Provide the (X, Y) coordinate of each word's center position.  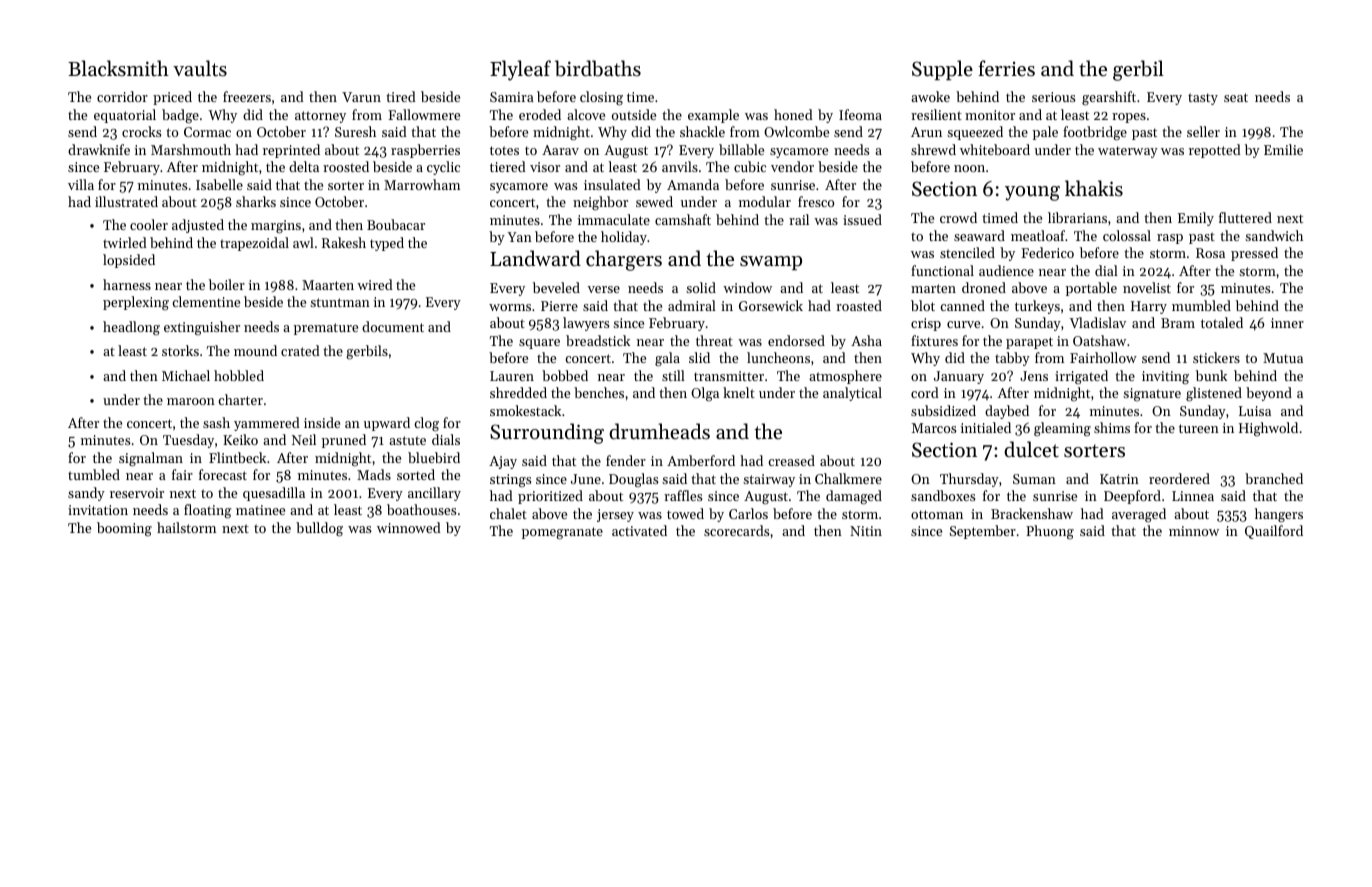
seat (1236, 97)
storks (180, 350)
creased (791, 460)
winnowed (409, 527)
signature (1152, 394)
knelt (739, 392)
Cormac (207, 132)
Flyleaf (520, 70)
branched (1274, 478)
